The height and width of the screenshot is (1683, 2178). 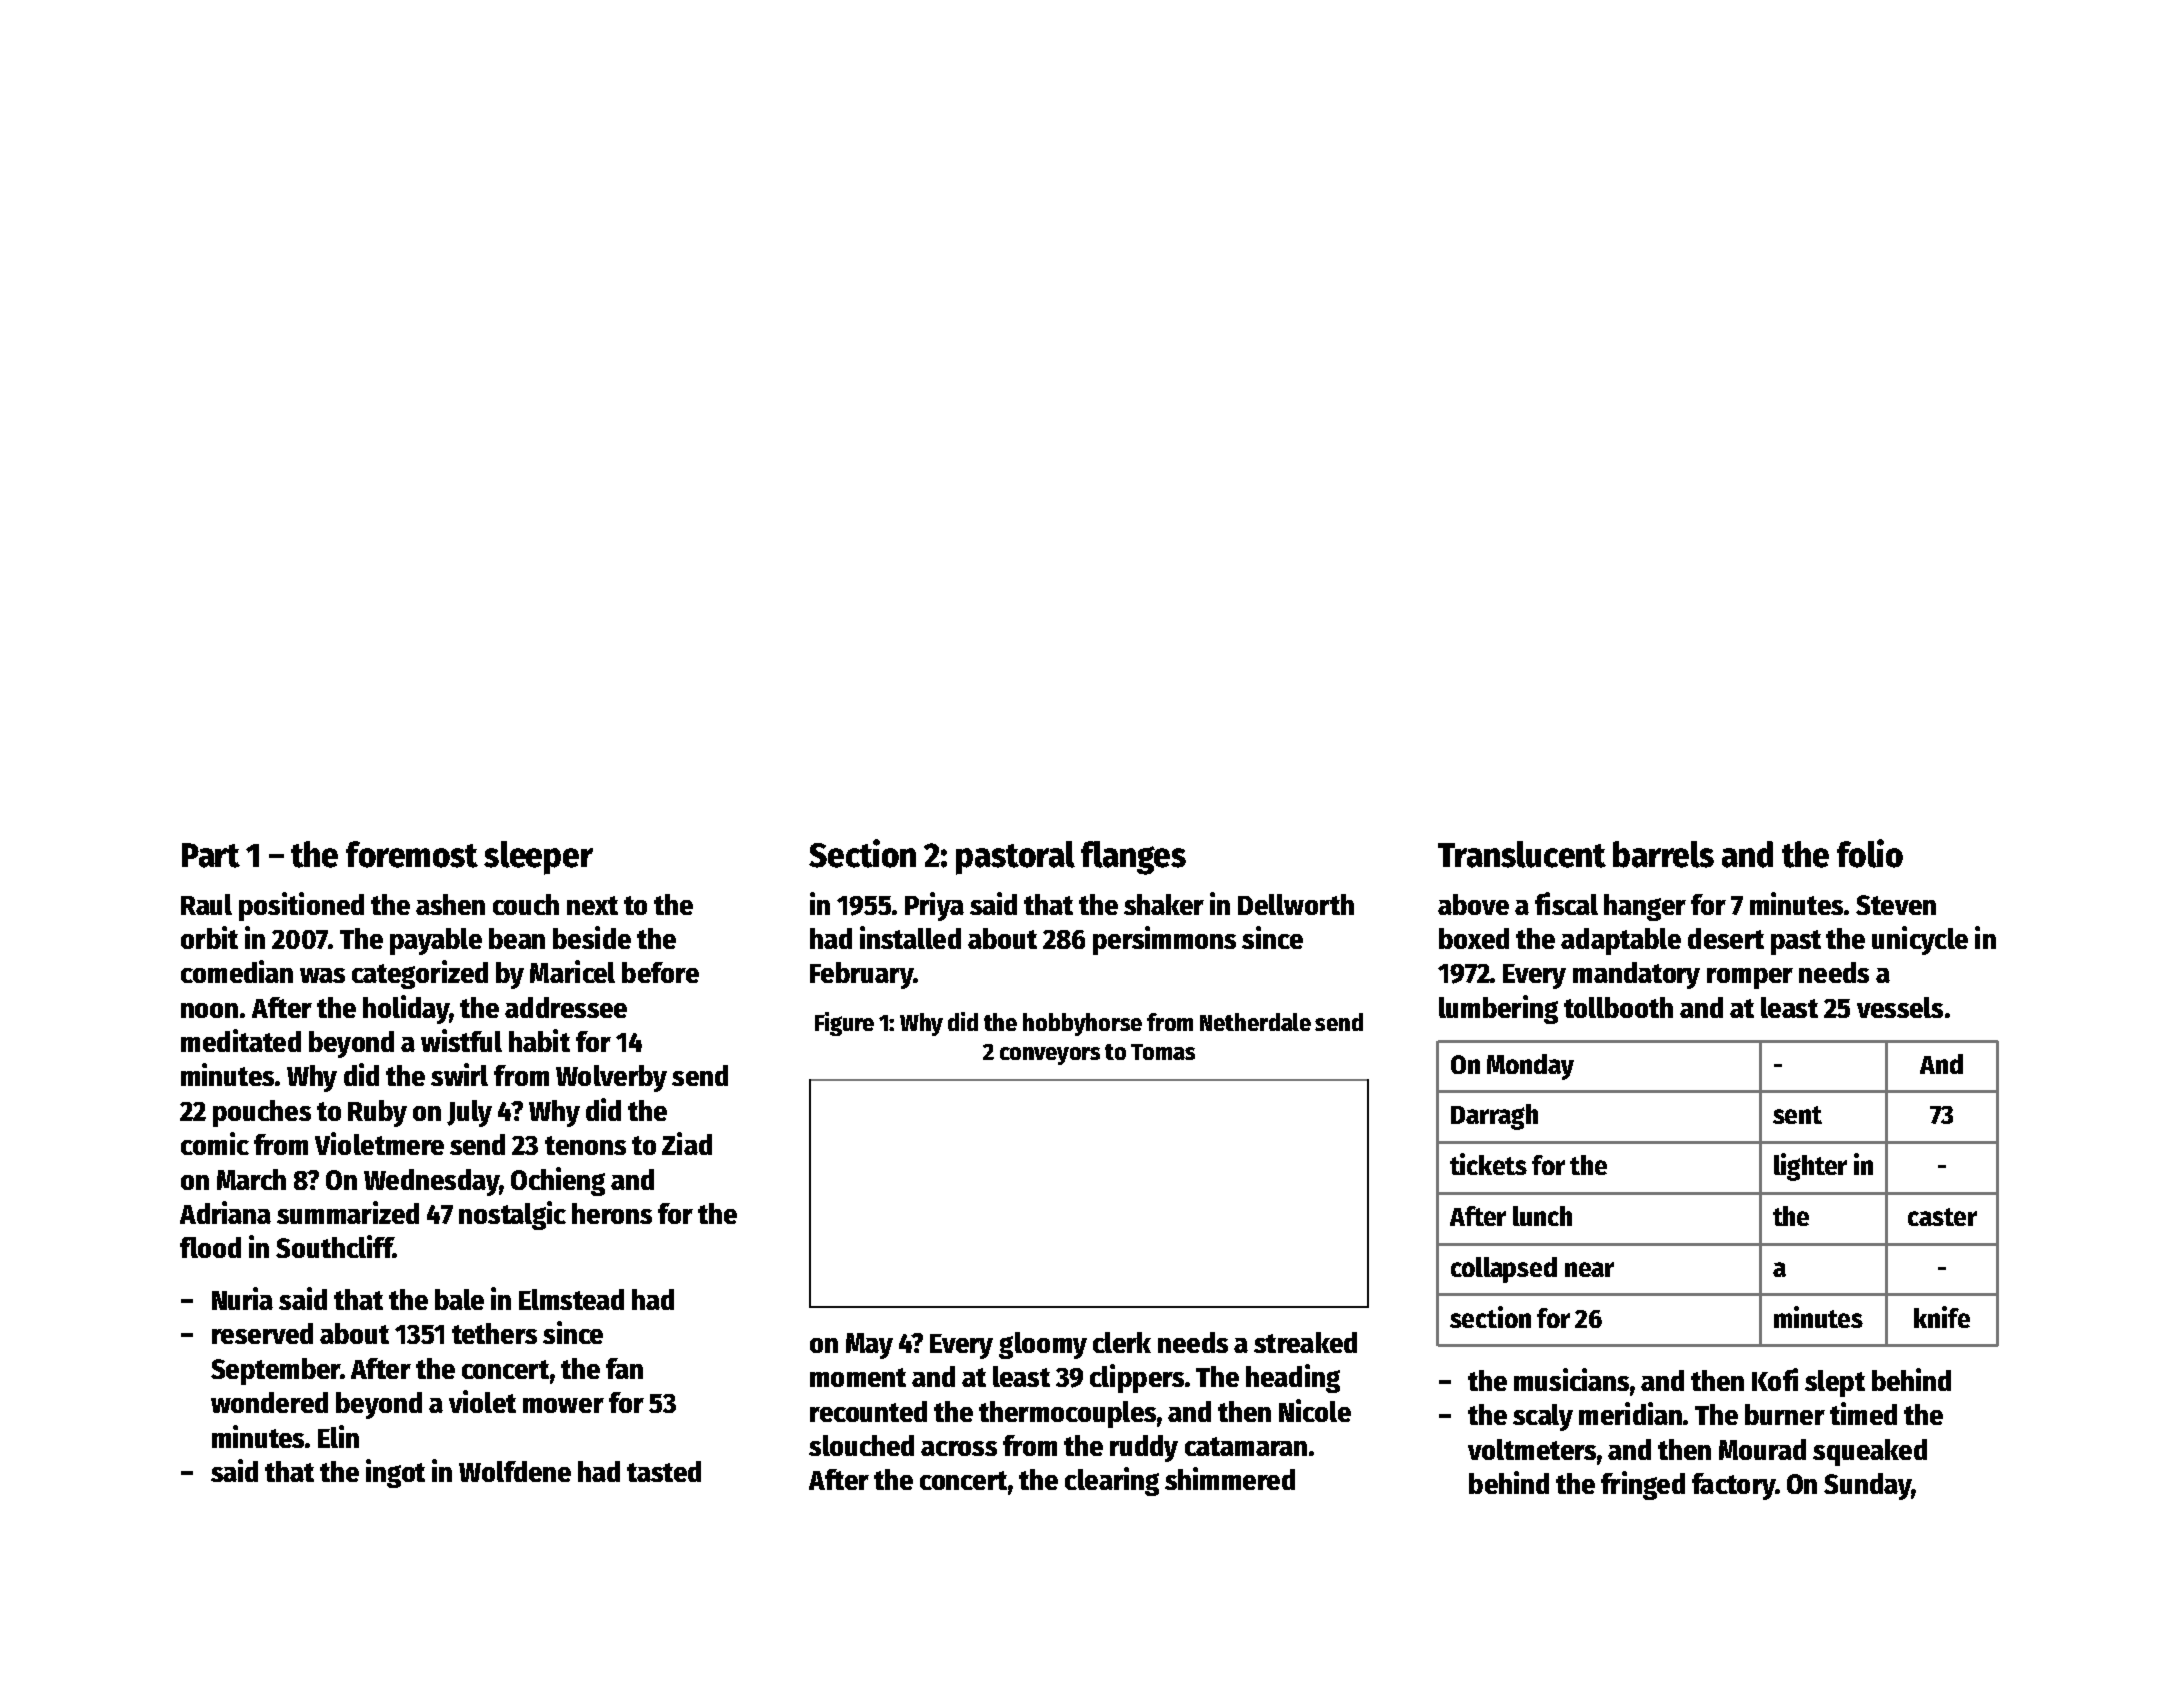 What do you see at coordinates (1542, 1216) in the screenshot?
I see `lunch` at bounding box center [1542, 1216].
